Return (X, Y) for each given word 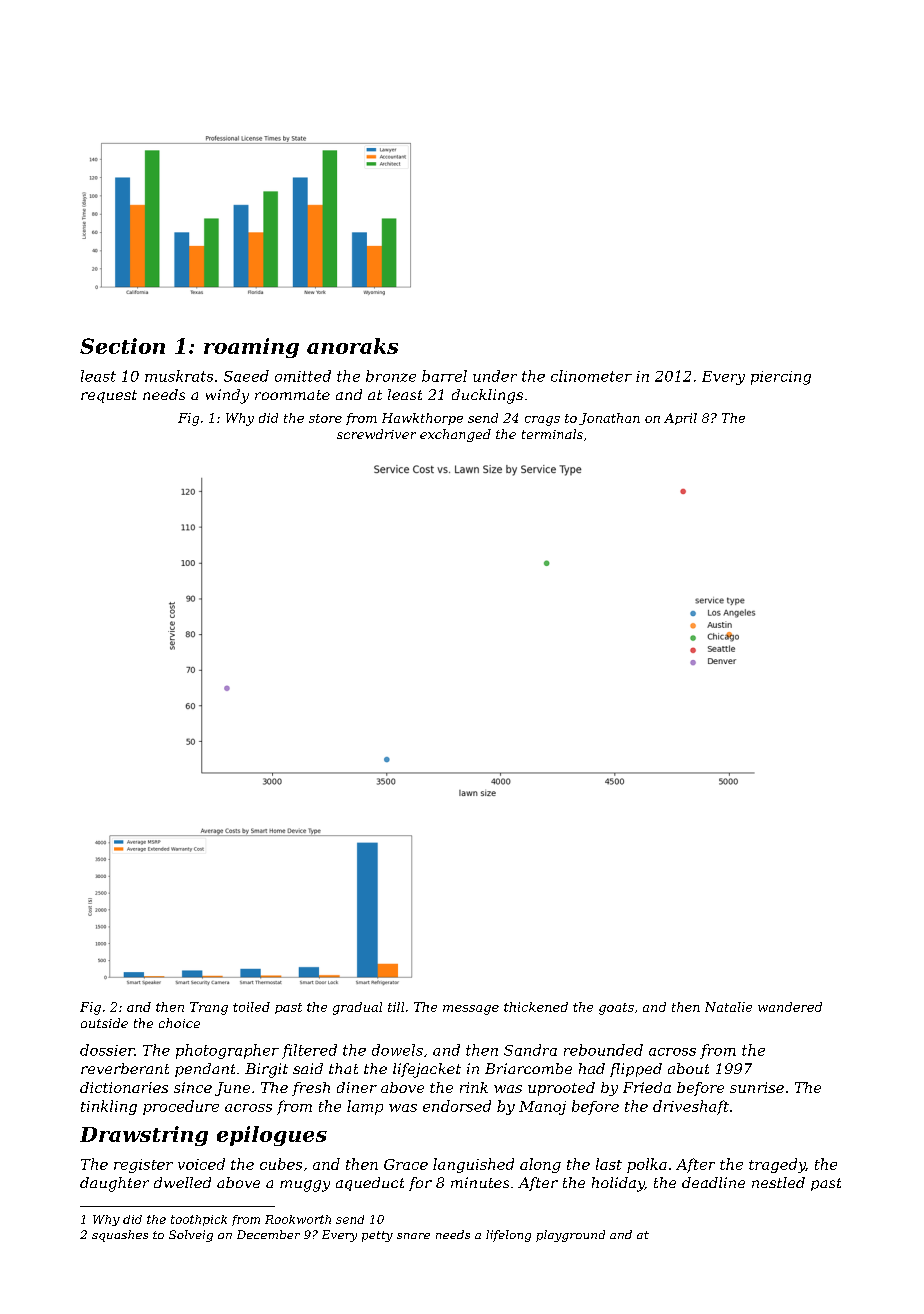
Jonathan (609, 419)
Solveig (191, 1236)
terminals (552, 434)
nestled (778, 1182)
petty (377, 1236)
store (325, 418)
